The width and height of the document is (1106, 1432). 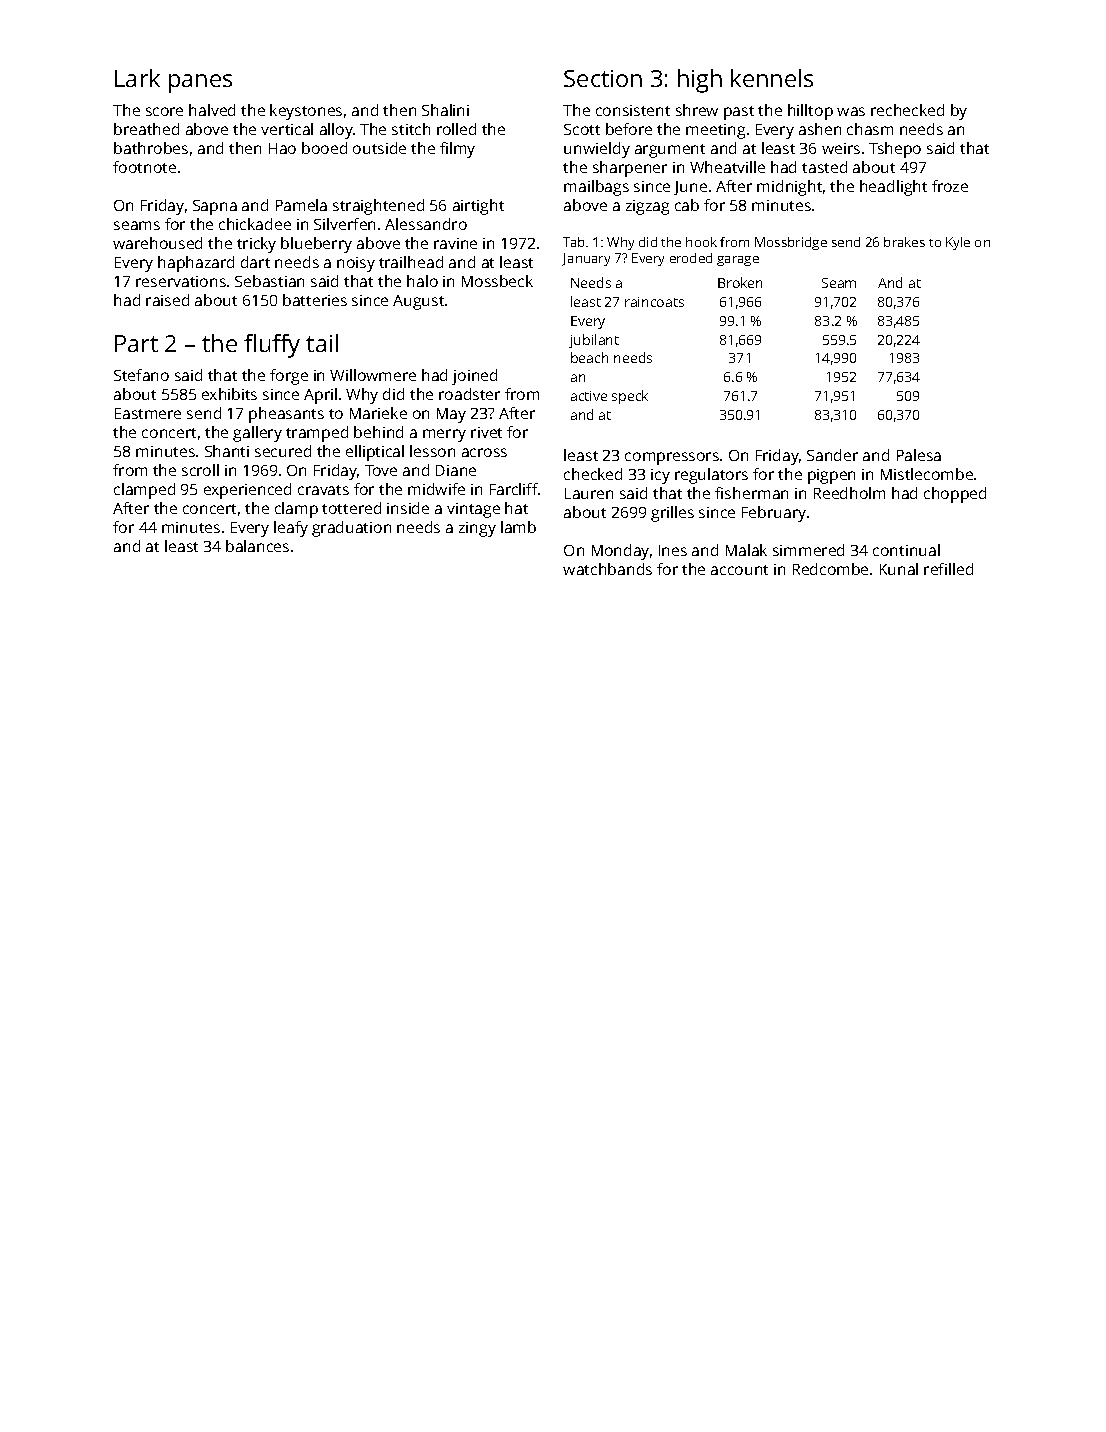 I want to click on consistent, so click(x=633, y=110).
